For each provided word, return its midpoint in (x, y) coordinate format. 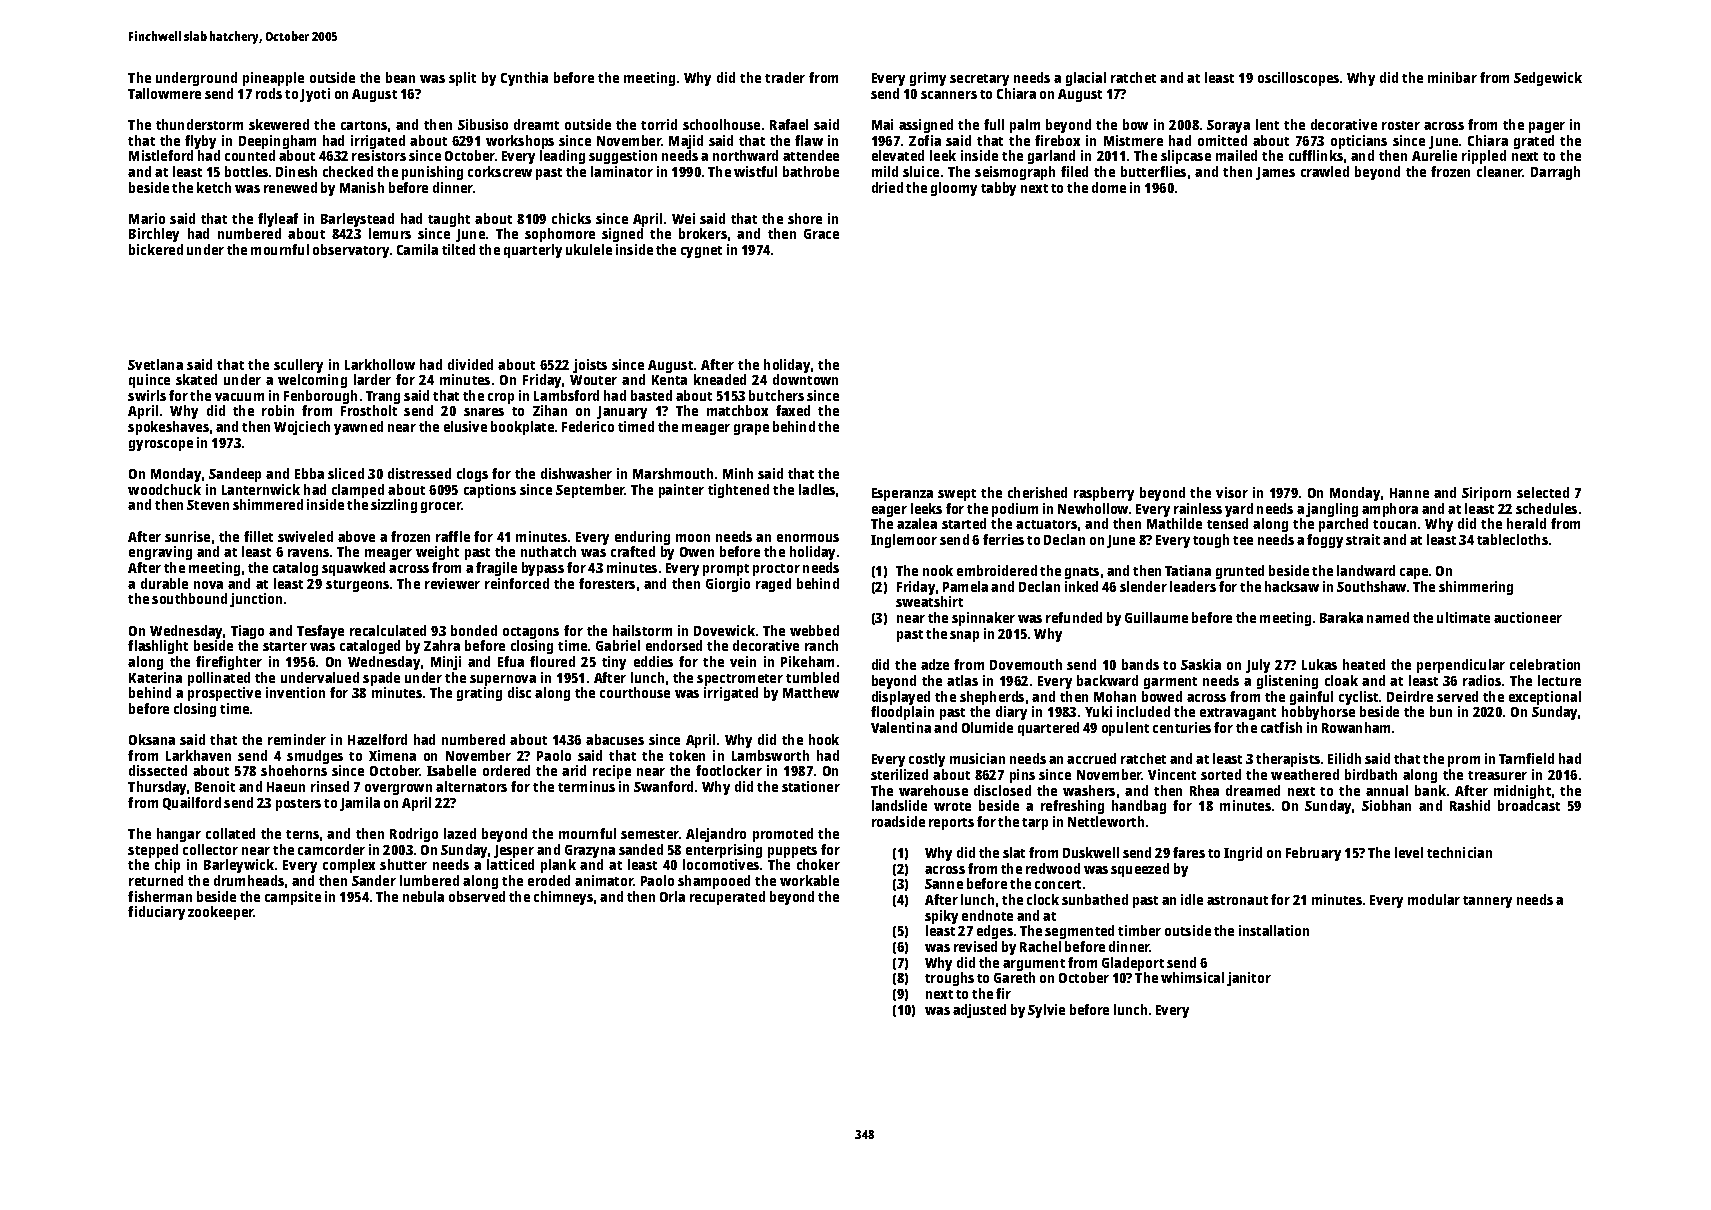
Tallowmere (164, 93)
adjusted (979, 1011)
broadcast (1529, 805)
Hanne (1409, 493)
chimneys (563, 898)
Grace (821, 234)
